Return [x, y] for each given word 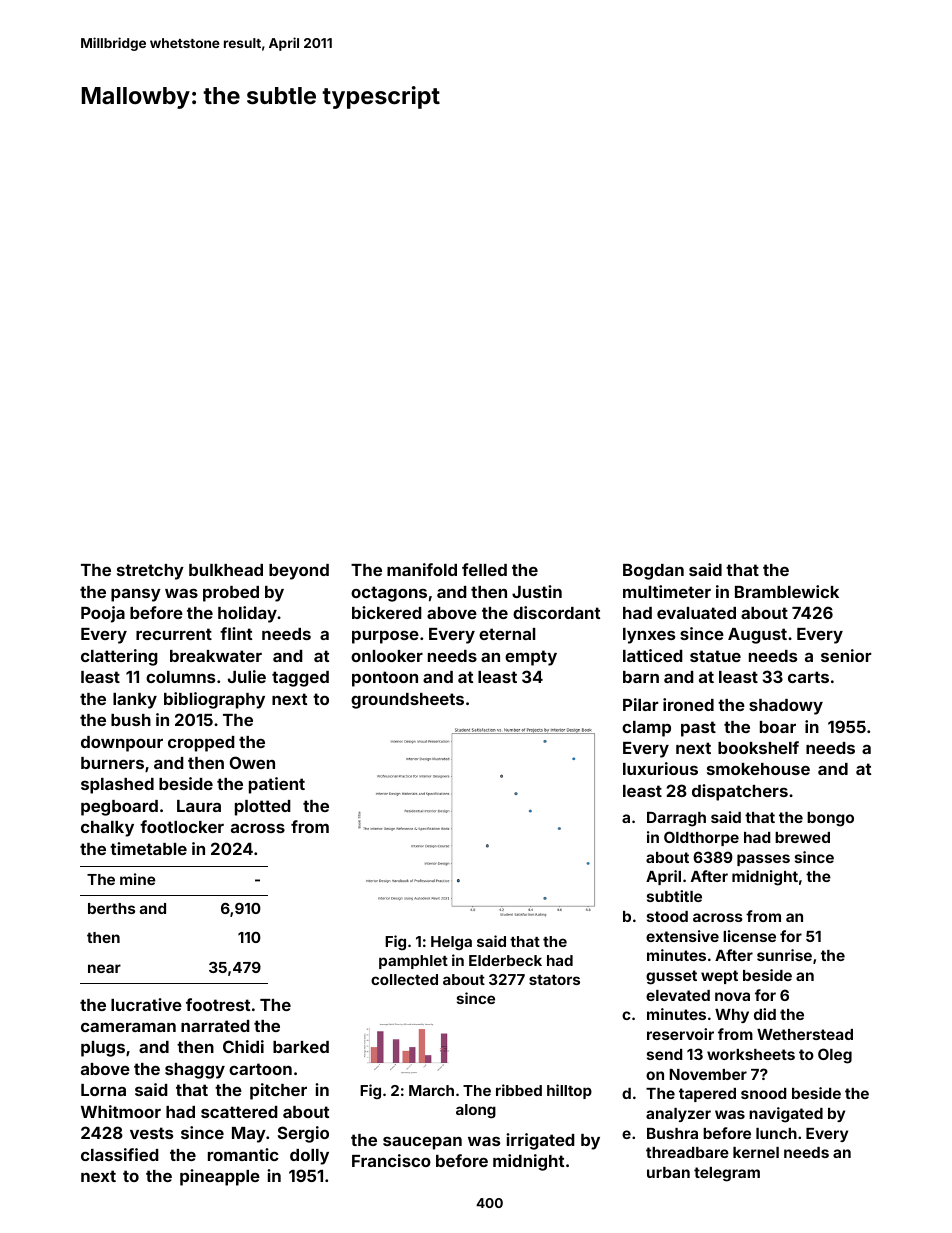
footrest [218, 1004]
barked [301, 1047]
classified [120, 1154]
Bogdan [653, 572]
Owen [252, 762]
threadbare [687, 1152]
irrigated [540, 1141]
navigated [786, 1115]
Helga [451, 943]
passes [763, 860]
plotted [263, 808]
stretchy [150, 572]
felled [484, 569]
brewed [802, 837]
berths [111, 908]
